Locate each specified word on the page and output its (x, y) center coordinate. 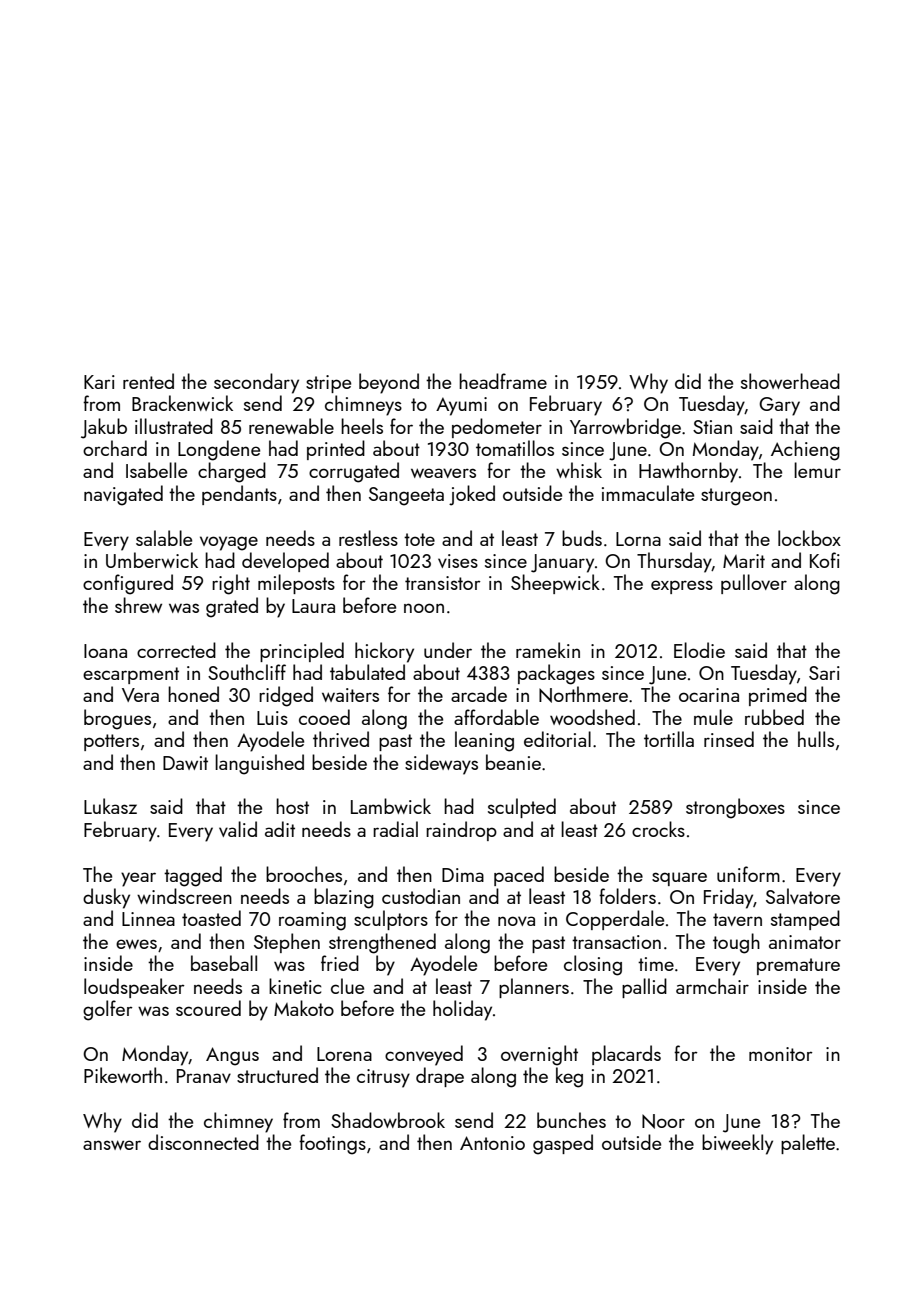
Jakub (104, 428)
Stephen (287, 943)
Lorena (344, 1054)
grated (232, 607)
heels (362, 426)
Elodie (699, 650)
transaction (616, 942)
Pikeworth (123, 1075)
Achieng (805, 450)
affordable (496, 717)
